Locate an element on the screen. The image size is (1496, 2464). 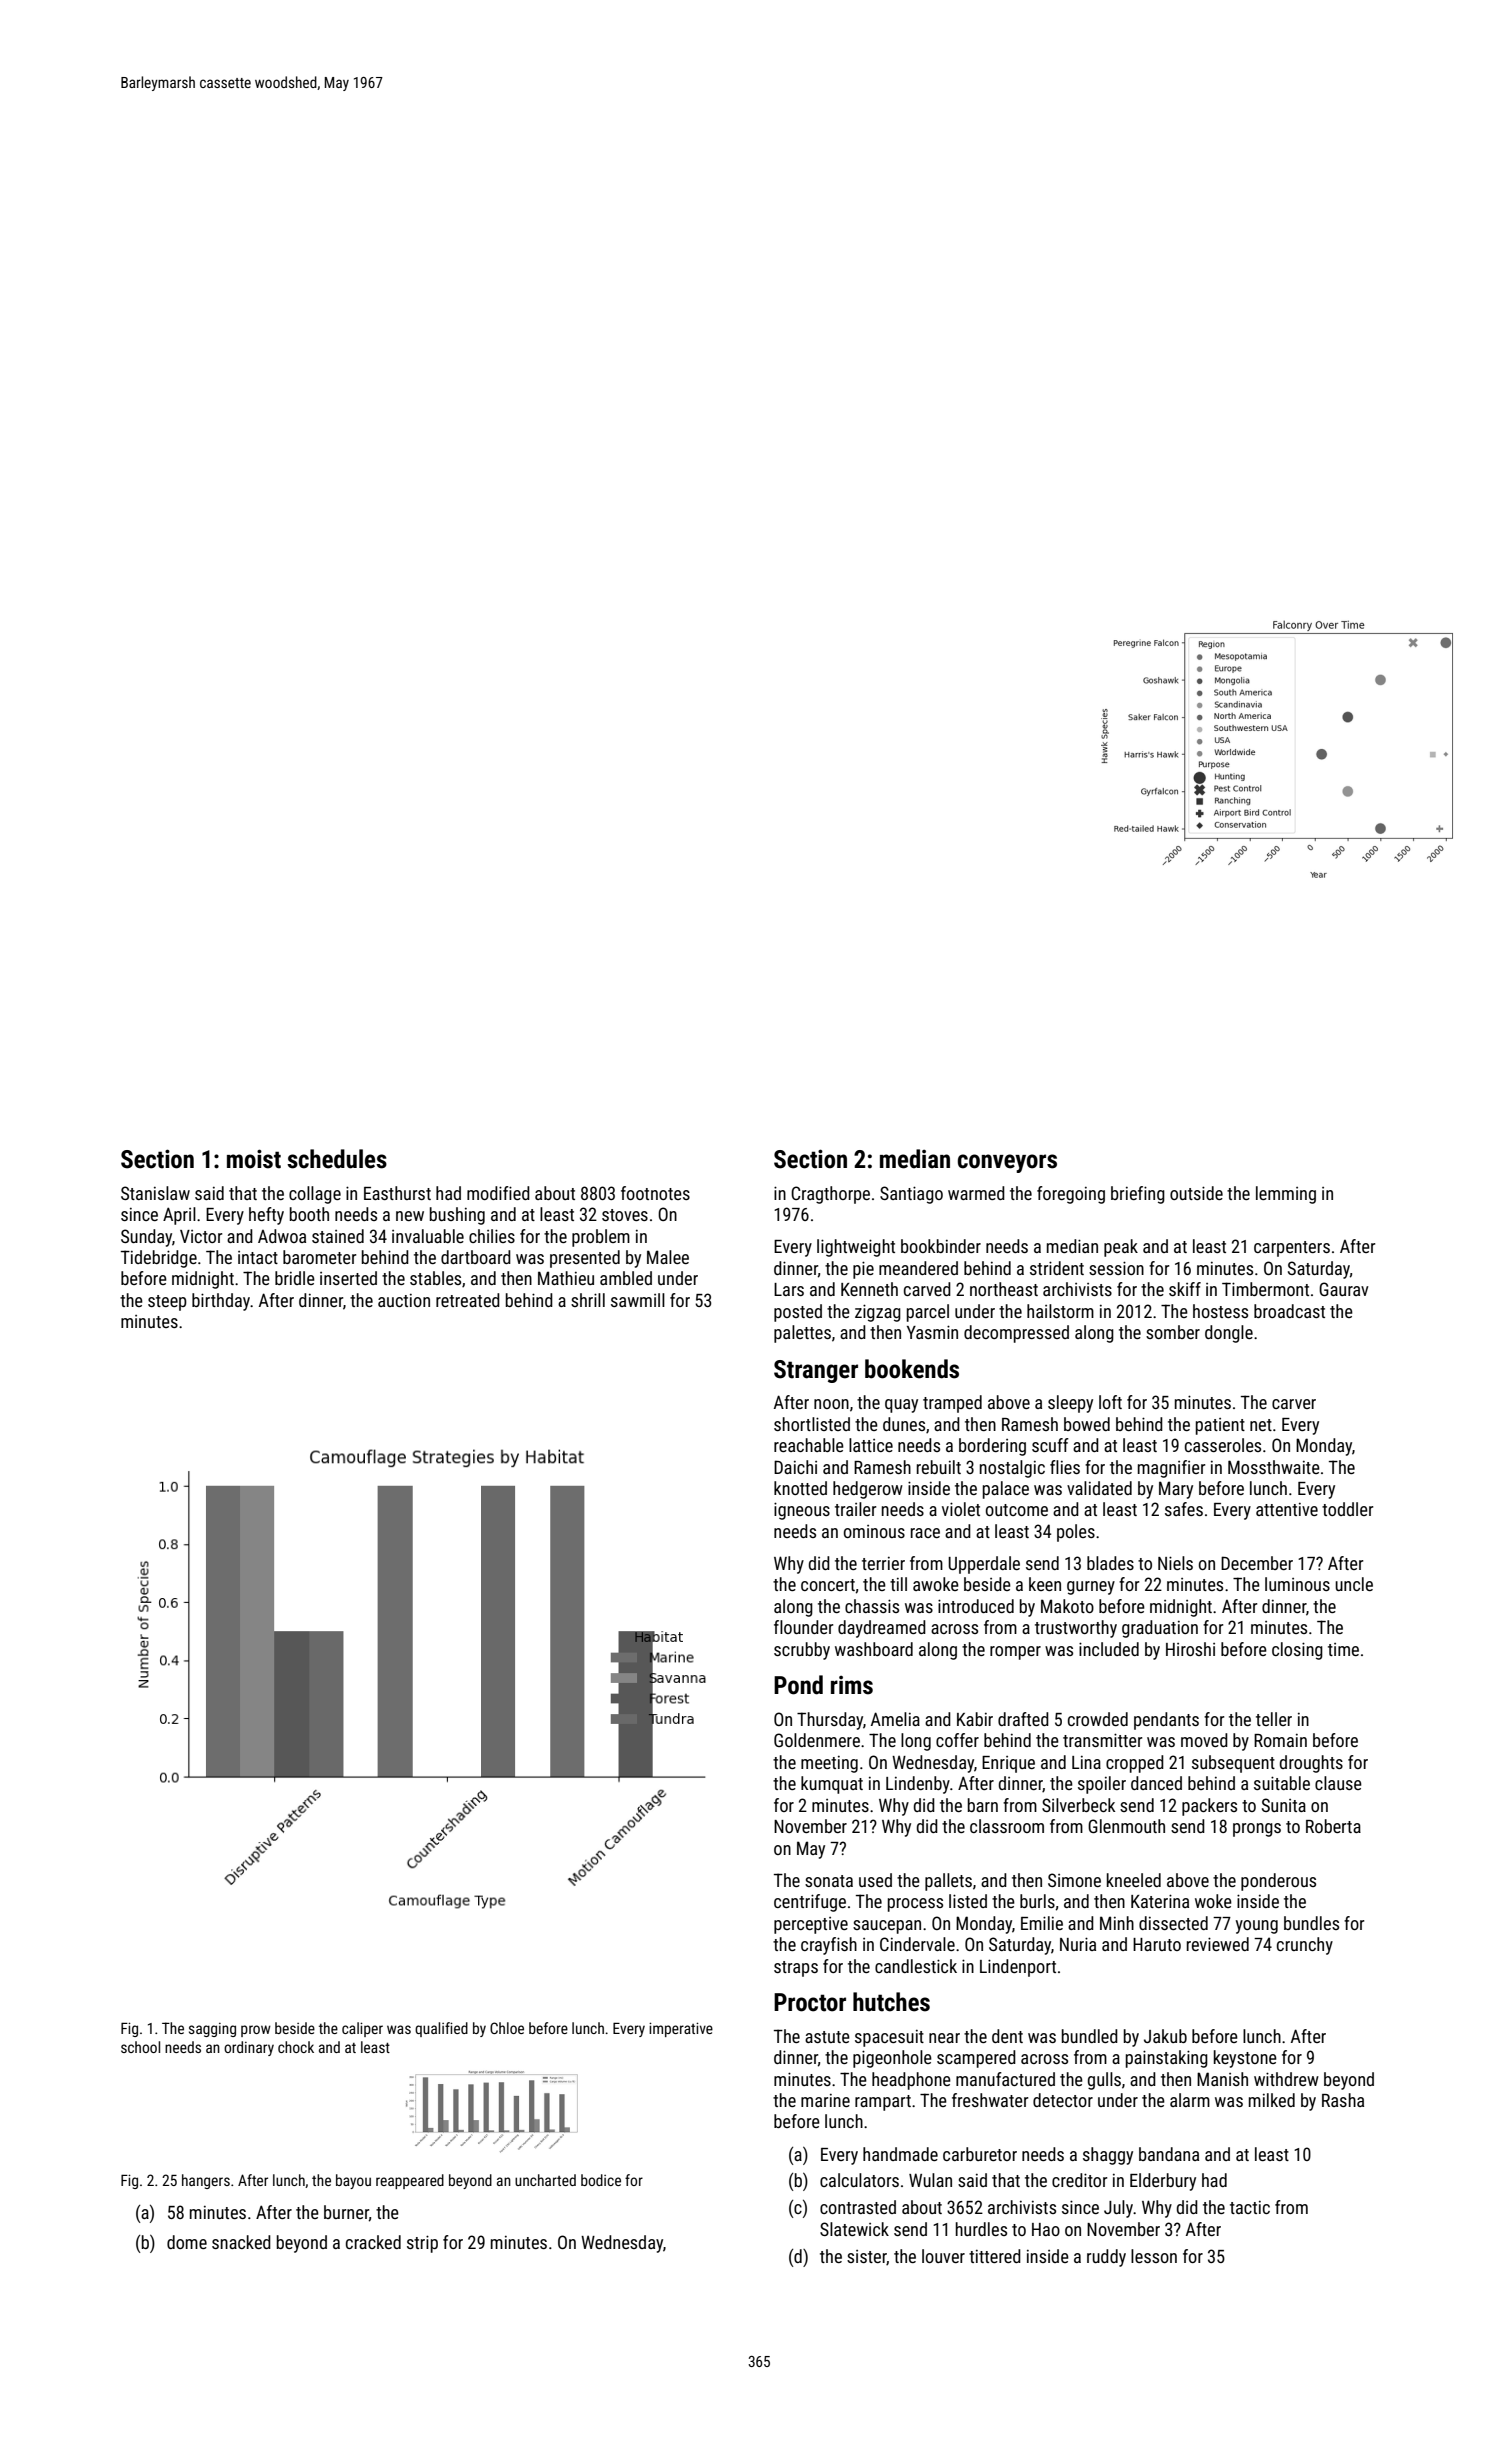
kumquat is located at coordinates (832, 1785).
